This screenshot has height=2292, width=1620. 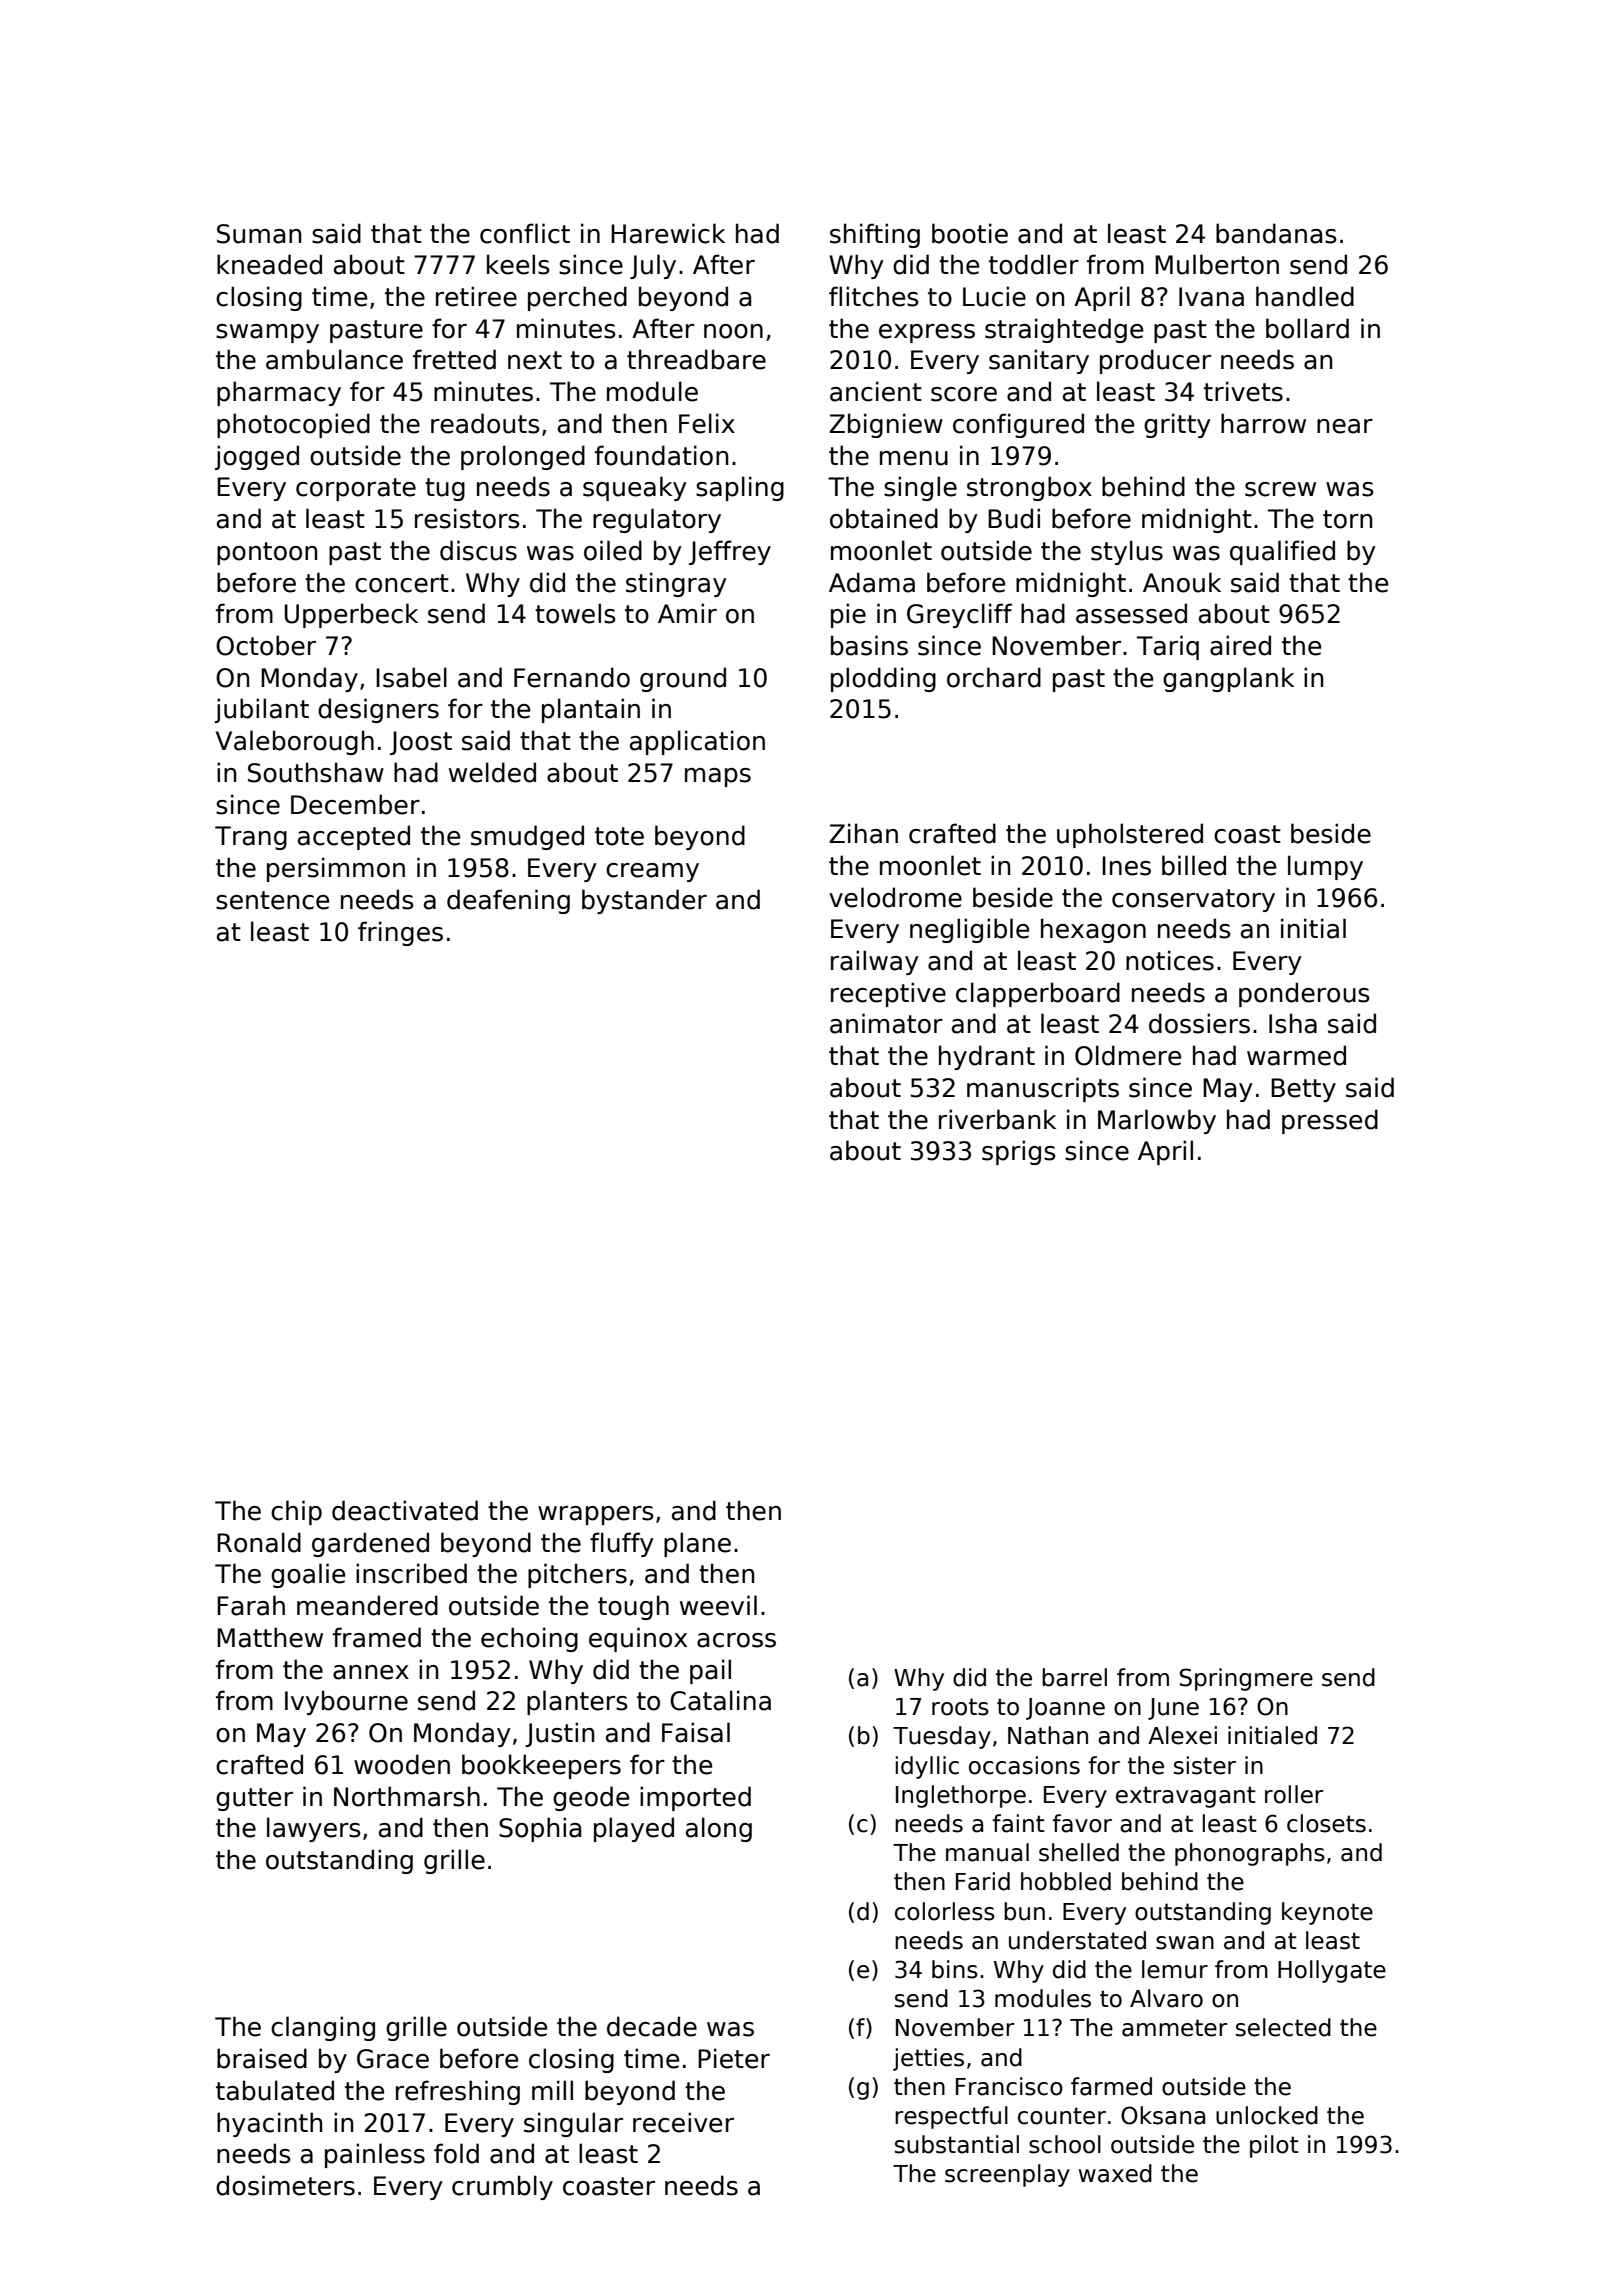 I want to click on jetties, so click(x=928, y=2059).
